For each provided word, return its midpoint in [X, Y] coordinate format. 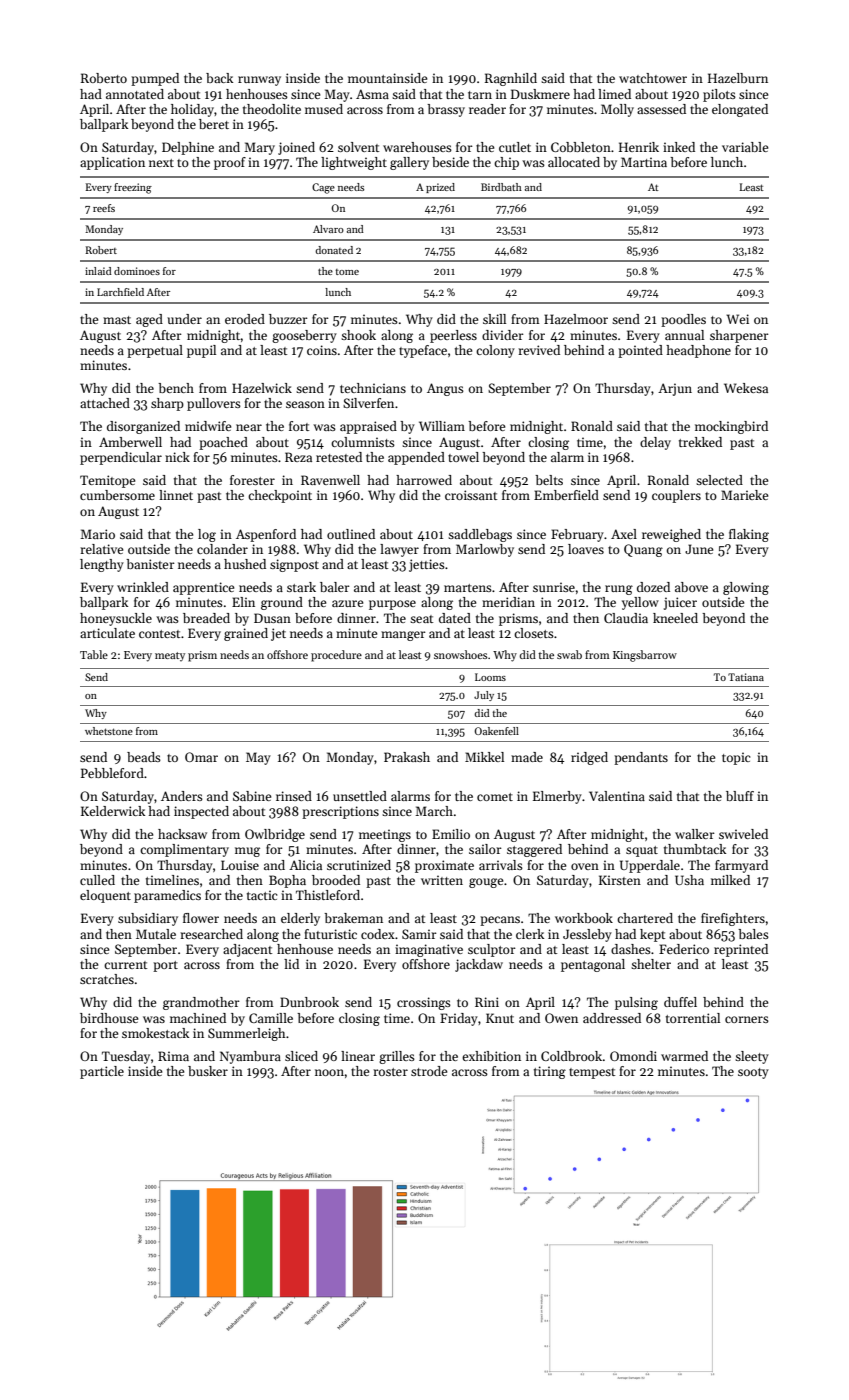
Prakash [407, 757]
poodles [683, 320]
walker [695, 834]
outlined [351, 534]
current [125, 965]
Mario [97, 534]
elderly [300, 919]
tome [347, 272]
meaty [170, 657]
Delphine [188, 148]
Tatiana [746, 677]
